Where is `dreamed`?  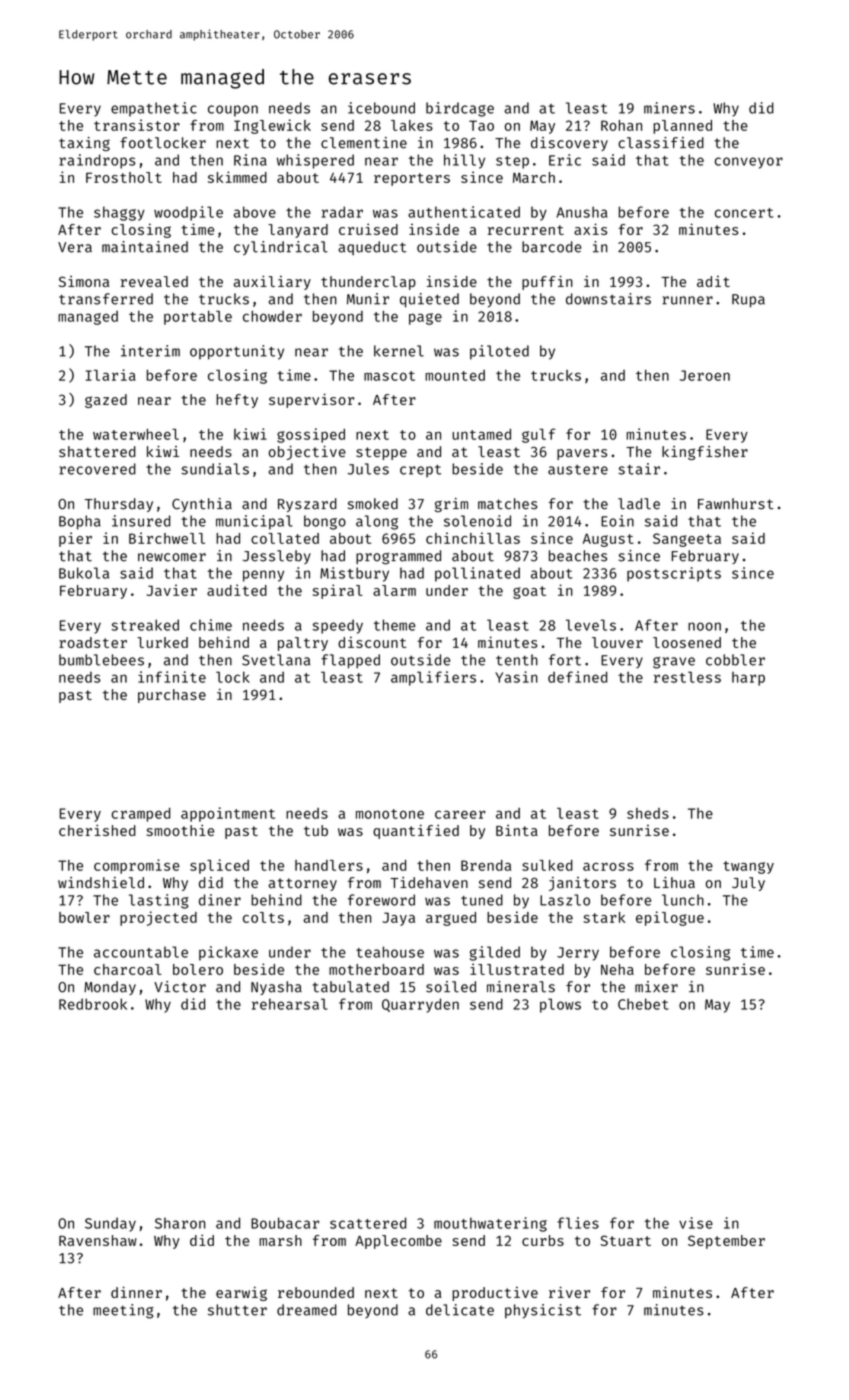 dreamed is located at coordinates (307, 1310).
